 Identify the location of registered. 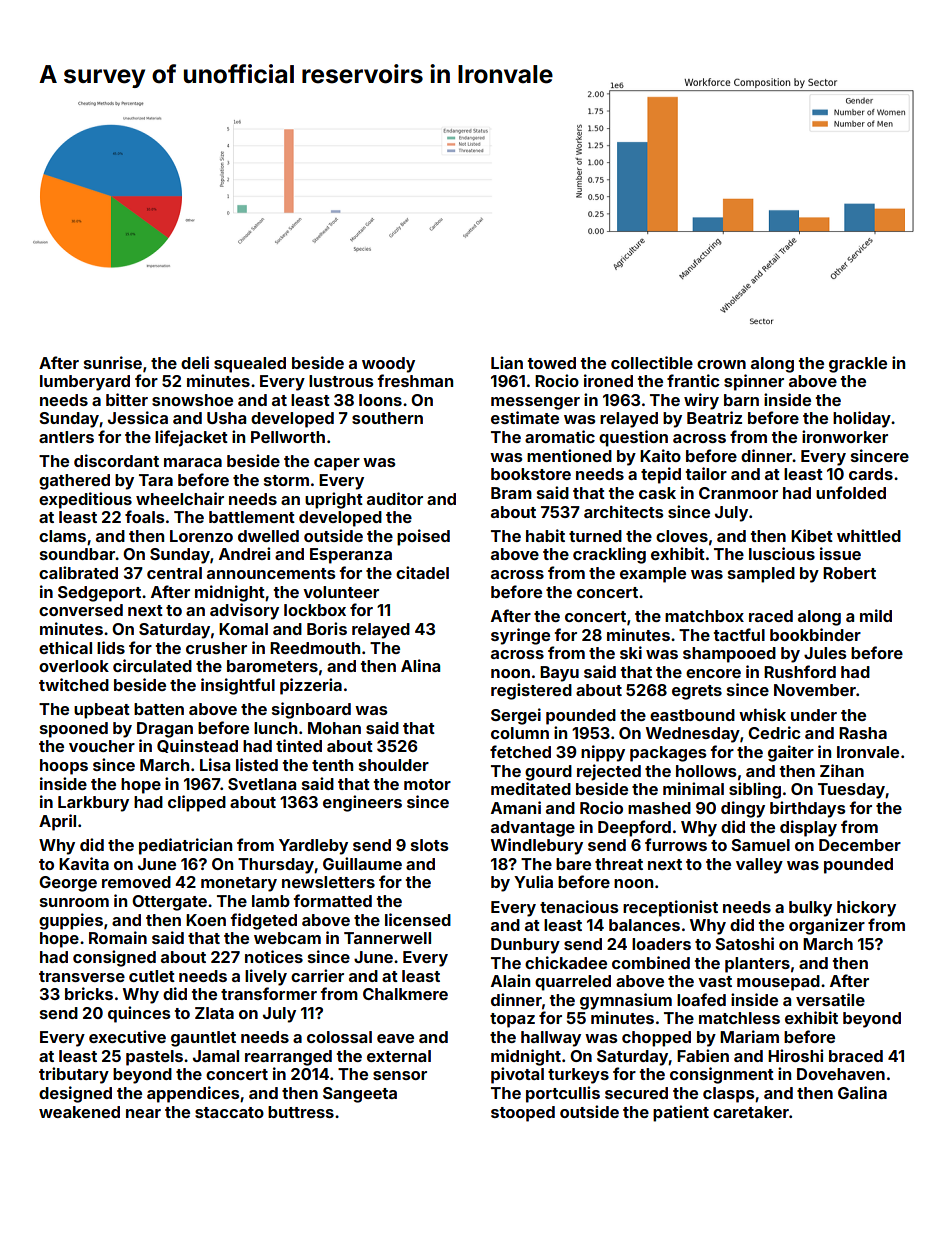
(531, 691).
